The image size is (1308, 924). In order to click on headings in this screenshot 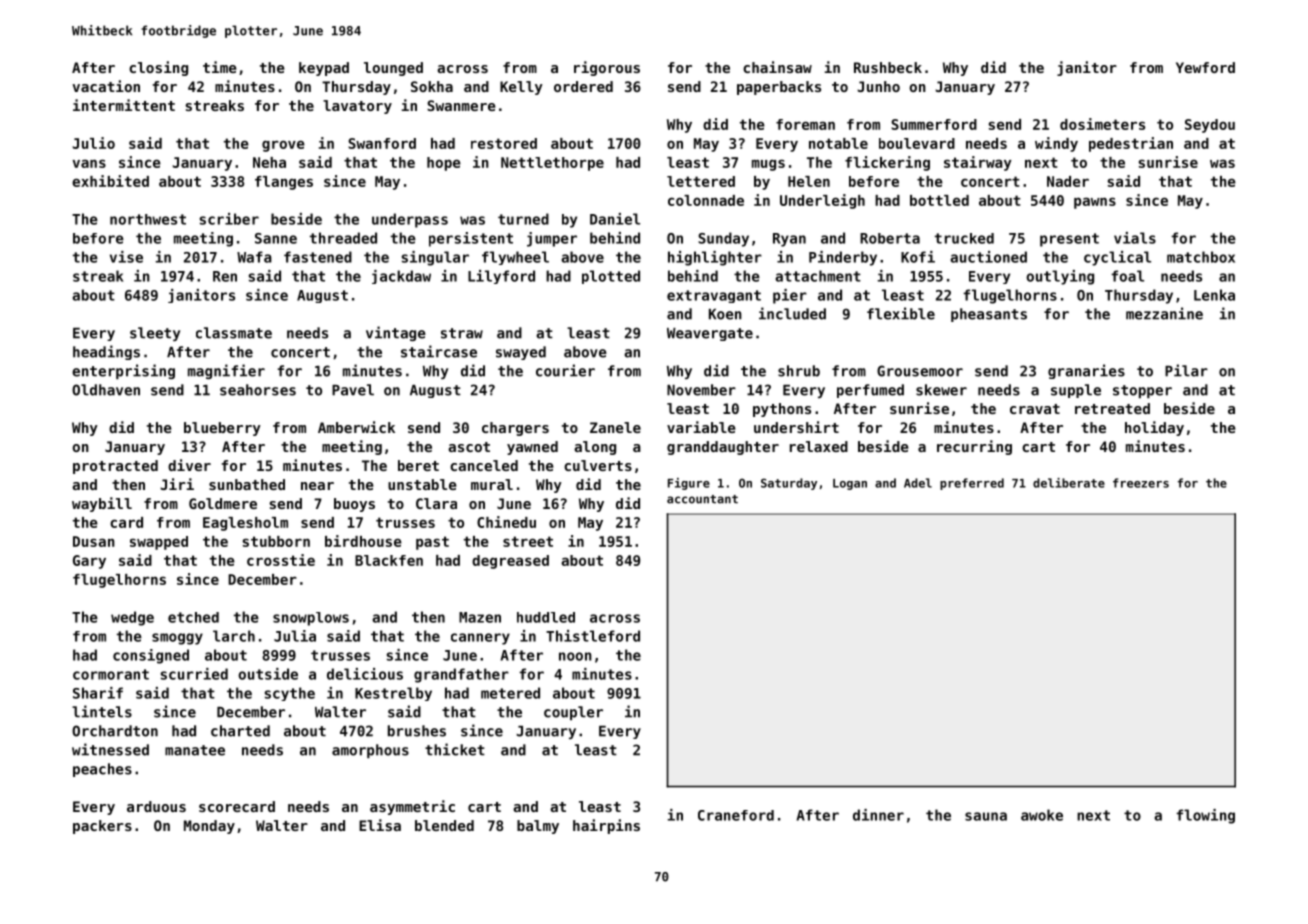, I will do `click(106, 352)`.
